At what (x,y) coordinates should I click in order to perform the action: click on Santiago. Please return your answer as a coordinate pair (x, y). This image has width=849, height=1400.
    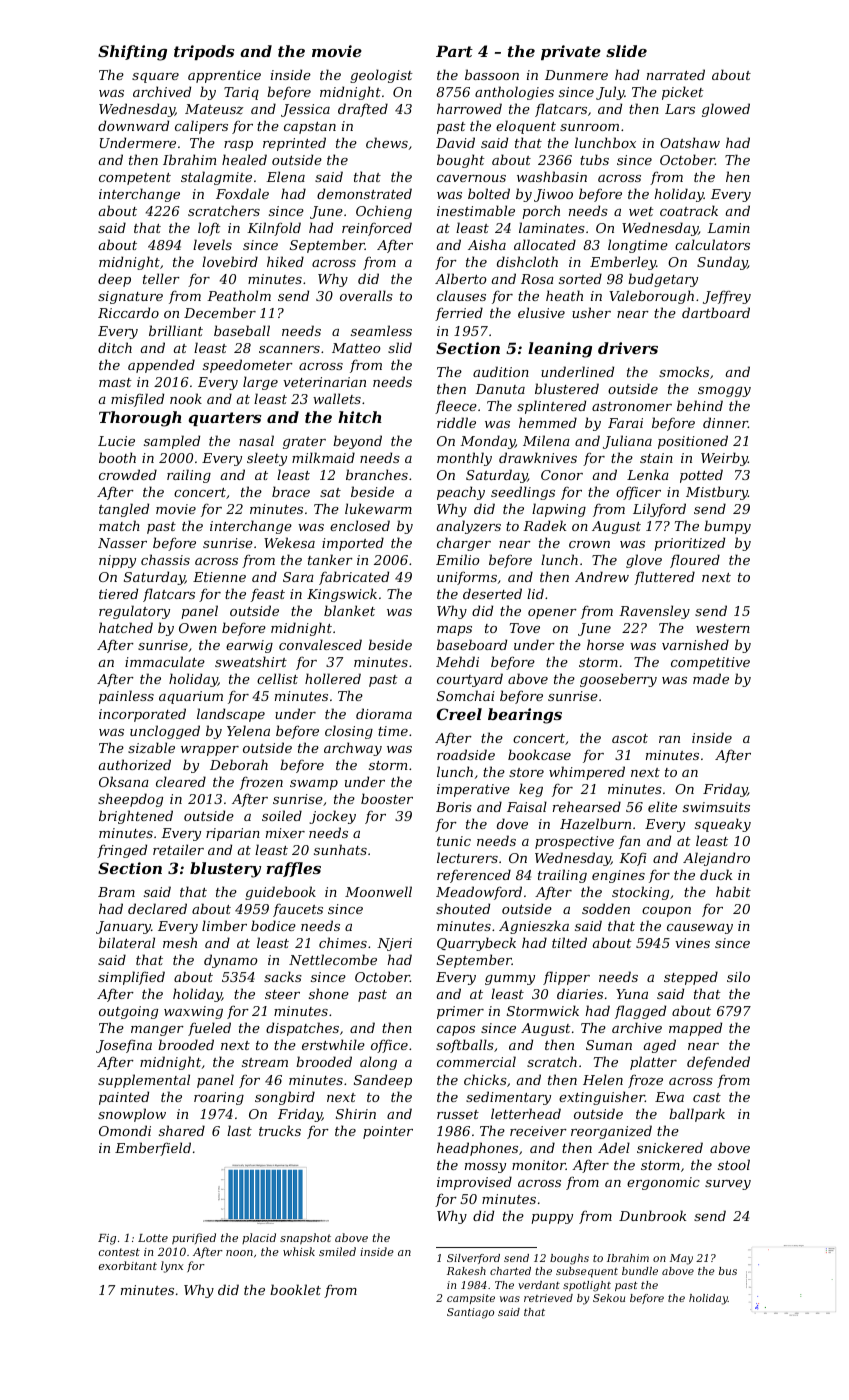
    Looking at the image, I should click on (470, 1313).
